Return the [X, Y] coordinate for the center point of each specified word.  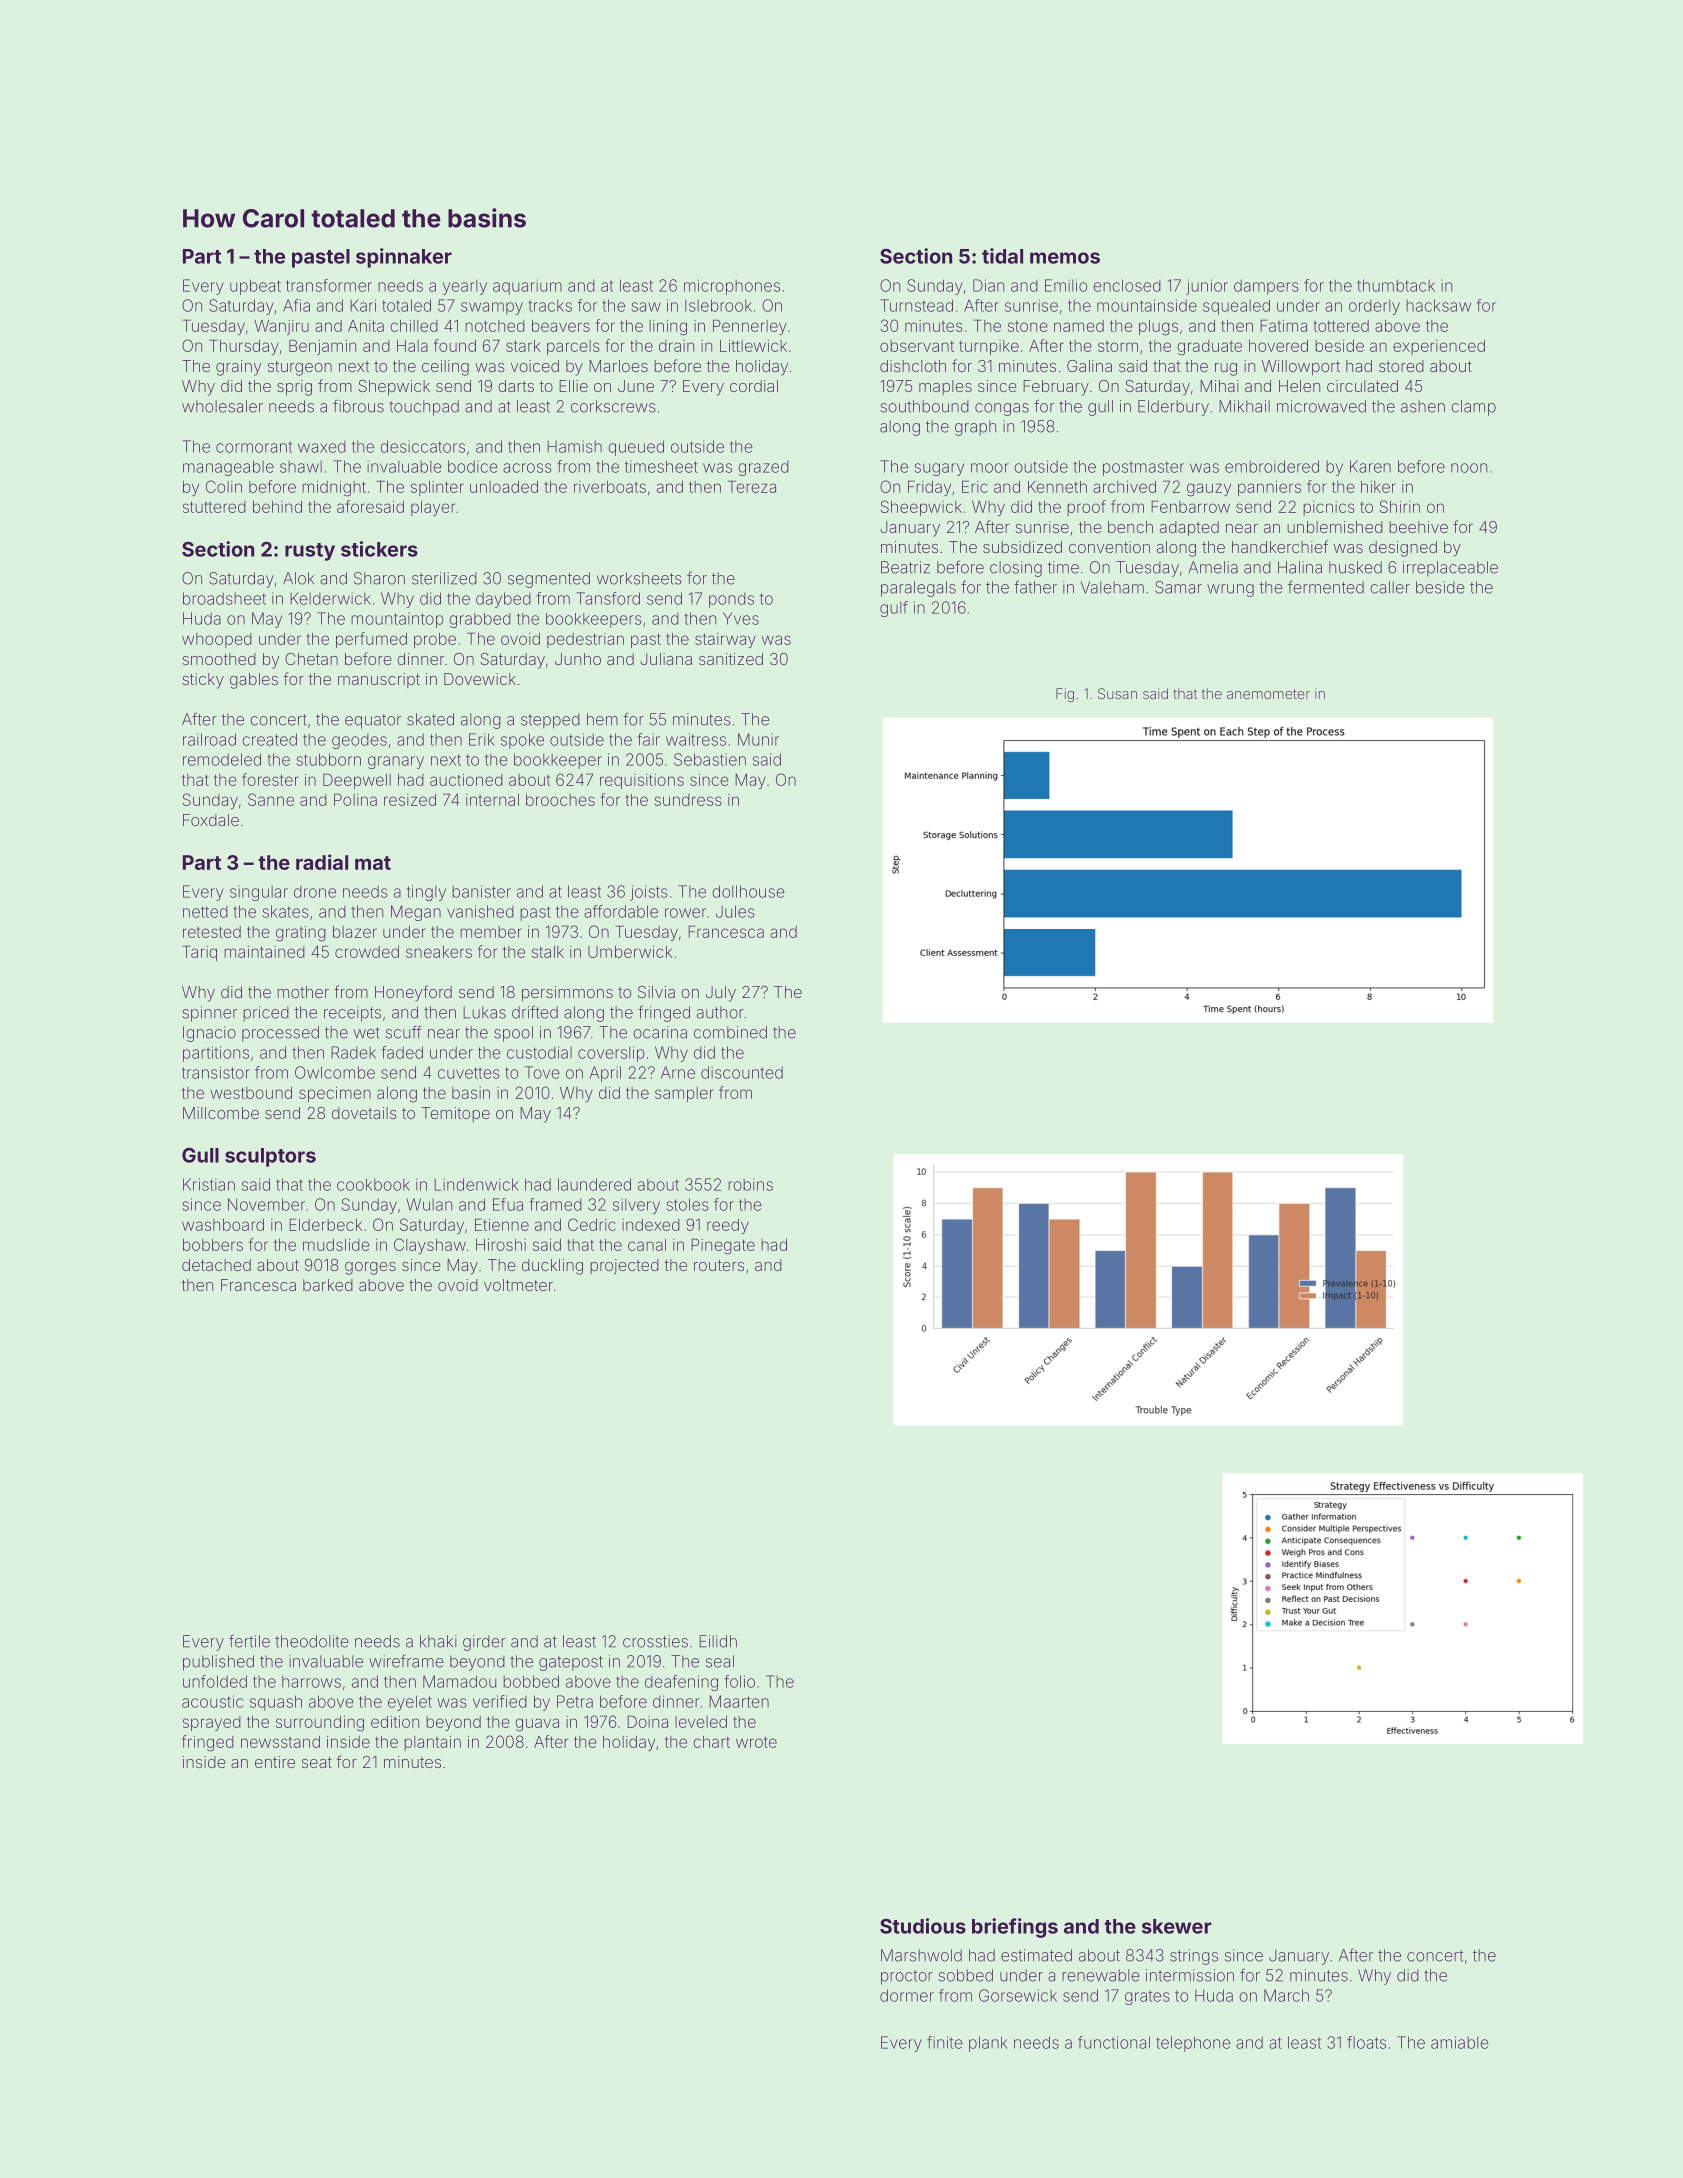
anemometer [1268, 694]
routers [719, 1265]
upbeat [255, 287]
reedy [728, 1226]
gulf [894, 609]
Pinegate [723, 1246]
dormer [907, 1995]
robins [750, 1184]
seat [317, 1762]
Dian [988, 285]
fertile [249, 1641]
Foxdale [211, 820]
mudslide [336, 1245]
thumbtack [1396, 285]
